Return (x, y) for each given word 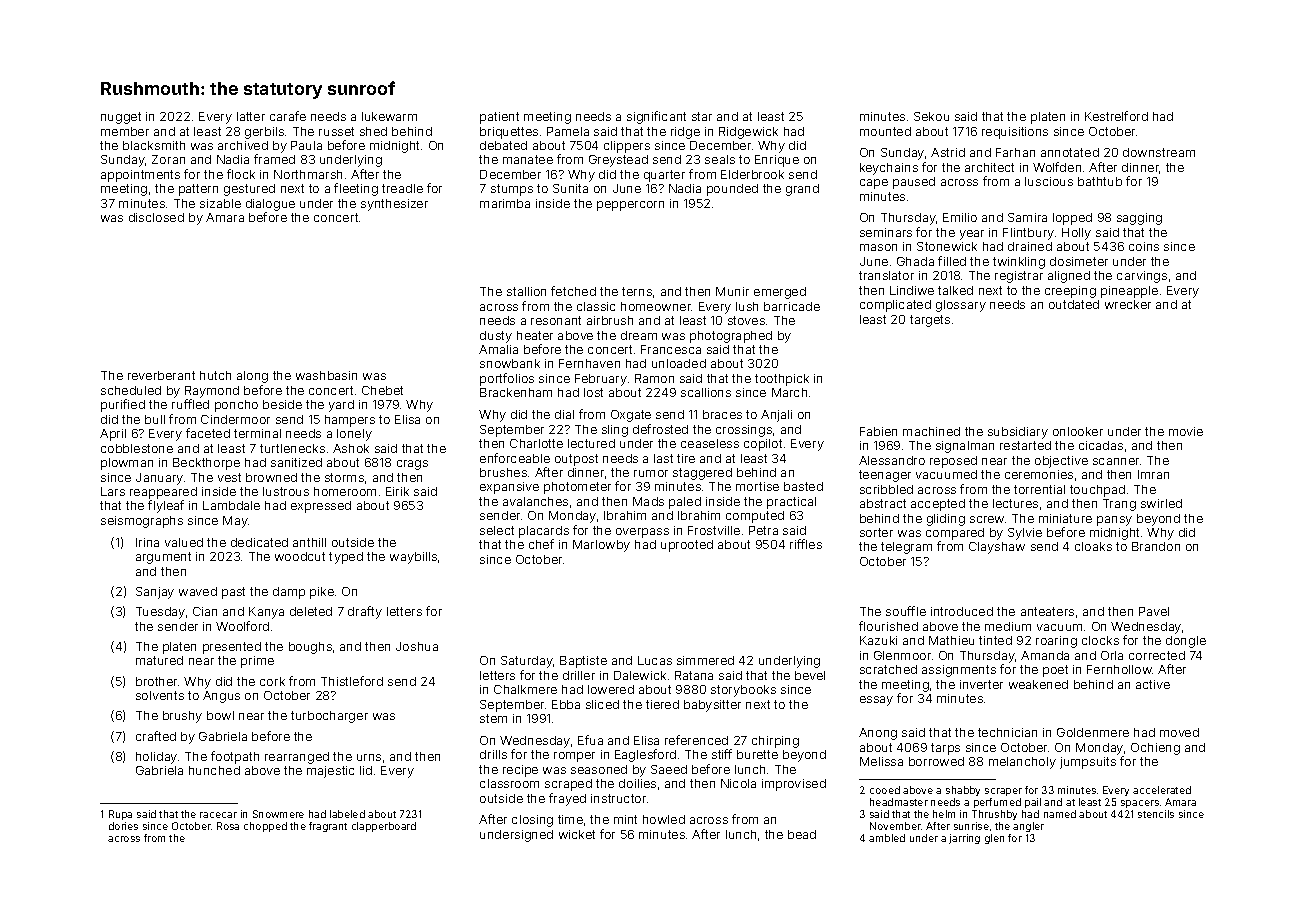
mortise (757, 486)
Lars (113, 491)
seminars (886, 232)
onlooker (1078, 431)
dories (123, 826)
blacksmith (154, 145)
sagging (1139, 219)
